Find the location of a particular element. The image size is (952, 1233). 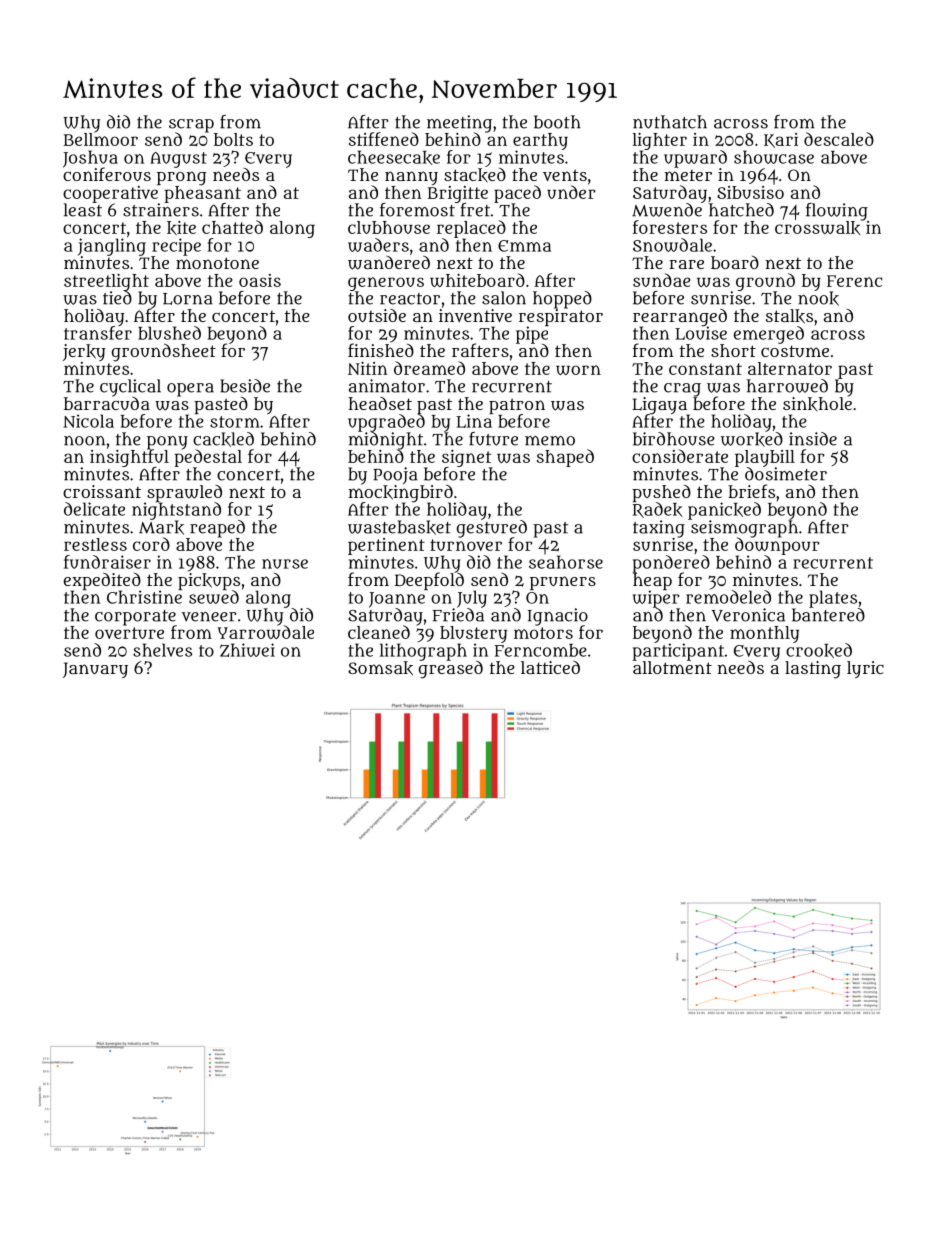

booth is located at coordinates (557, 122).
